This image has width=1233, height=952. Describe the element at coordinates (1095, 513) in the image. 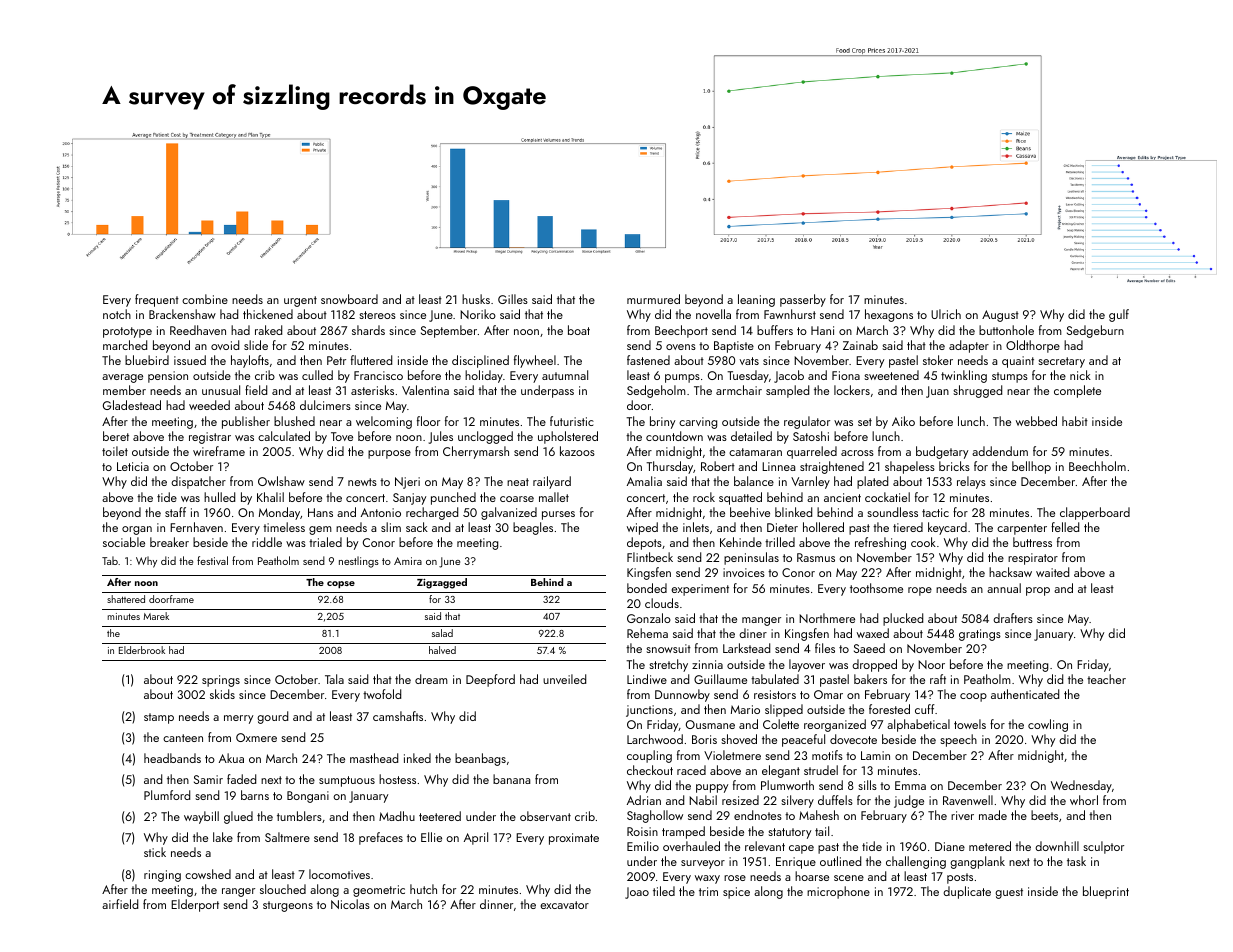

I see `clapperboard` at that location.
